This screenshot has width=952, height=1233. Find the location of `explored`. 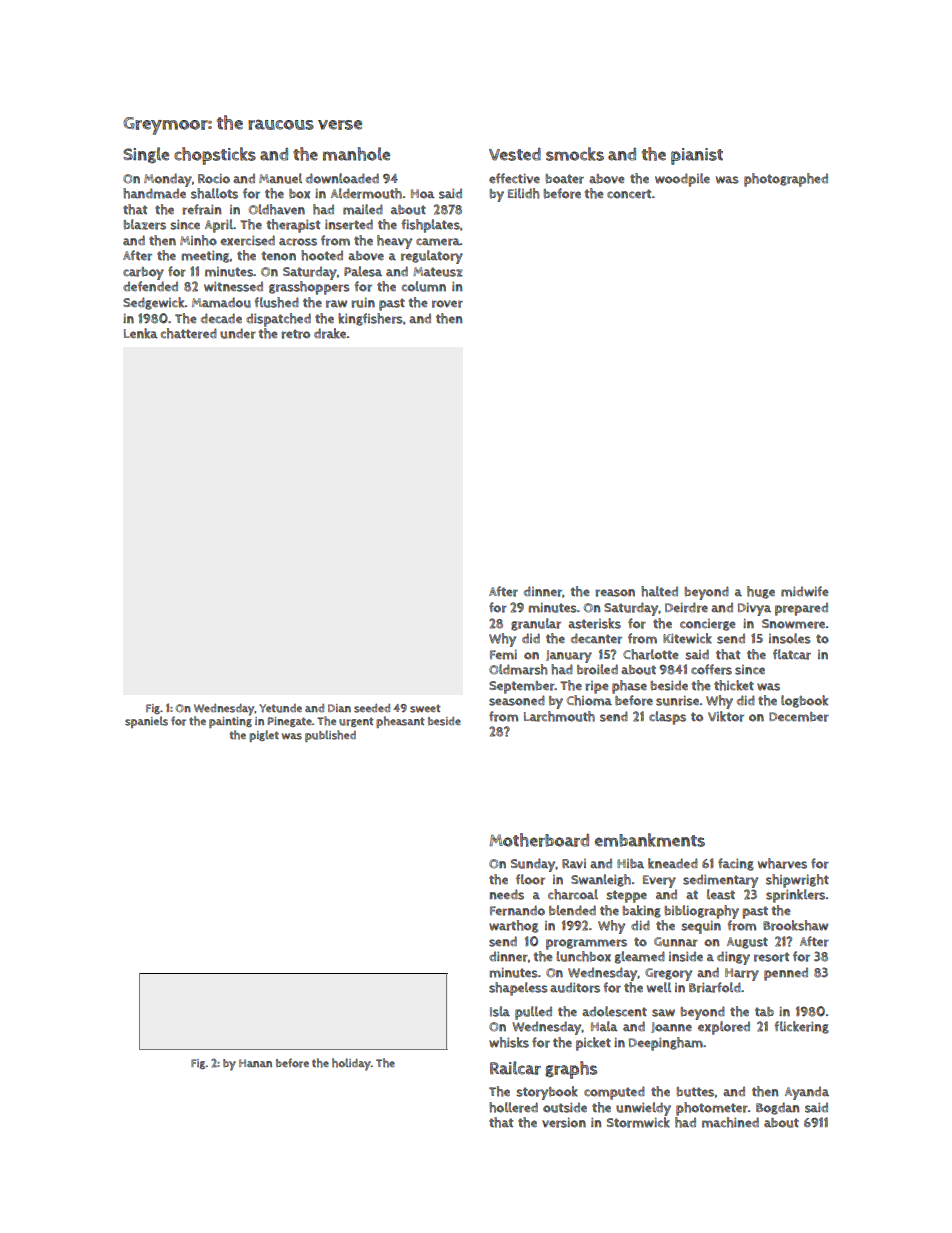

explored is located at coordinates (724, 1028).
